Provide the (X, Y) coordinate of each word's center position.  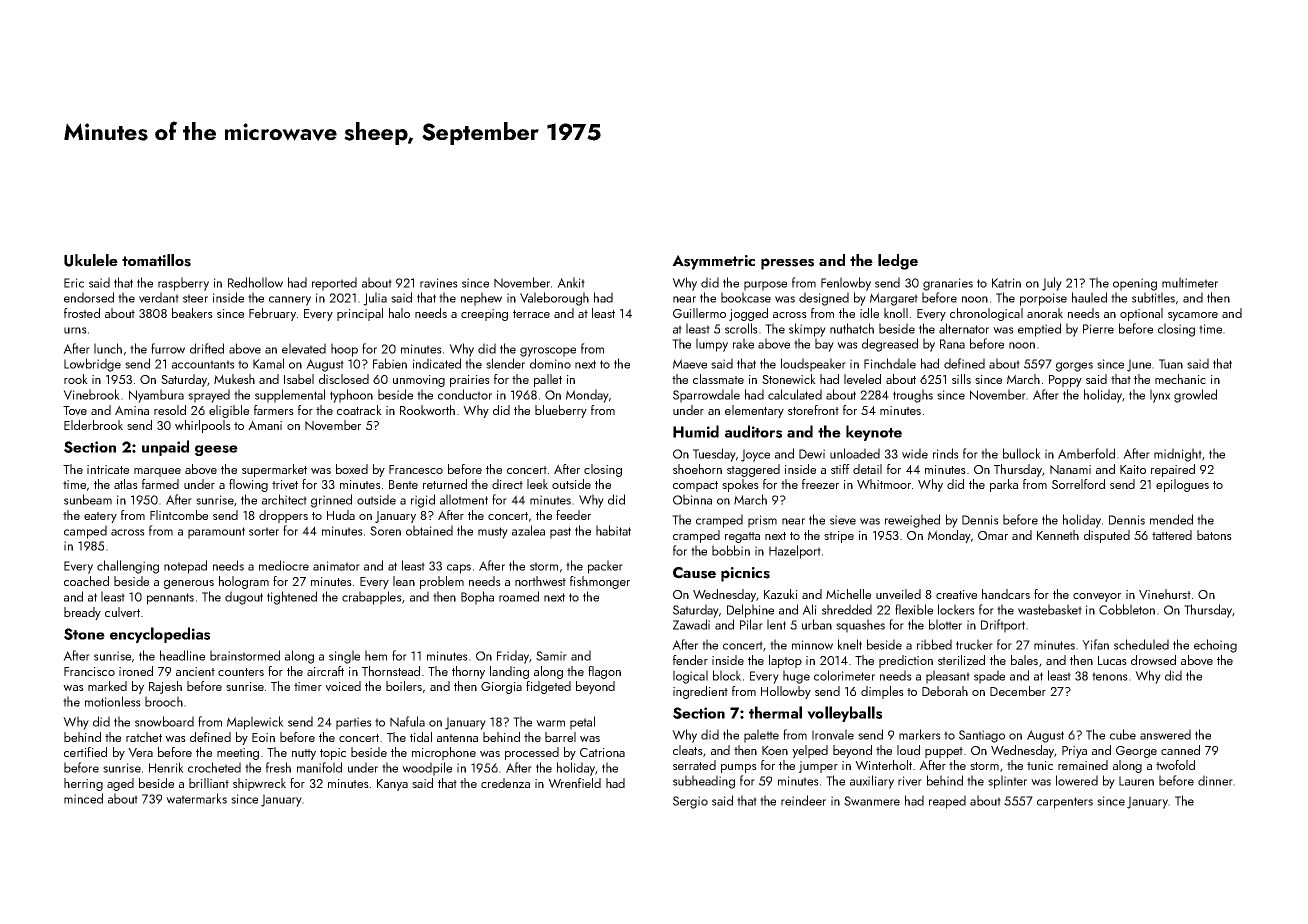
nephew (481, 299)
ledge (898, 262)
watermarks (196, 798)
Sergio (690, 802)
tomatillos (156, 260)
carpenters (1065, 803)
